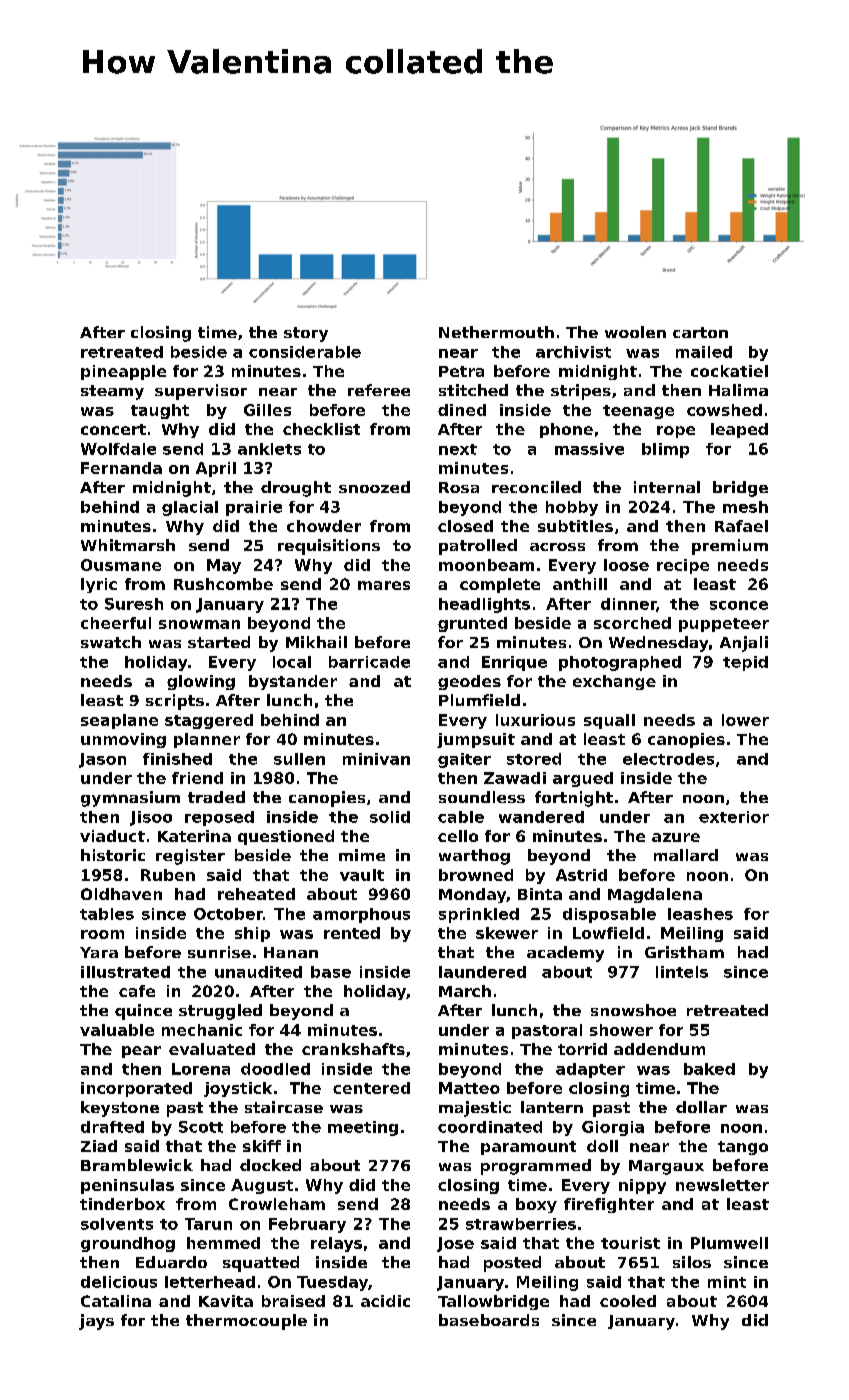  What do you see at coordinates (609, 721) in the document?
I see `squall` at bounding box center [609, 721].
